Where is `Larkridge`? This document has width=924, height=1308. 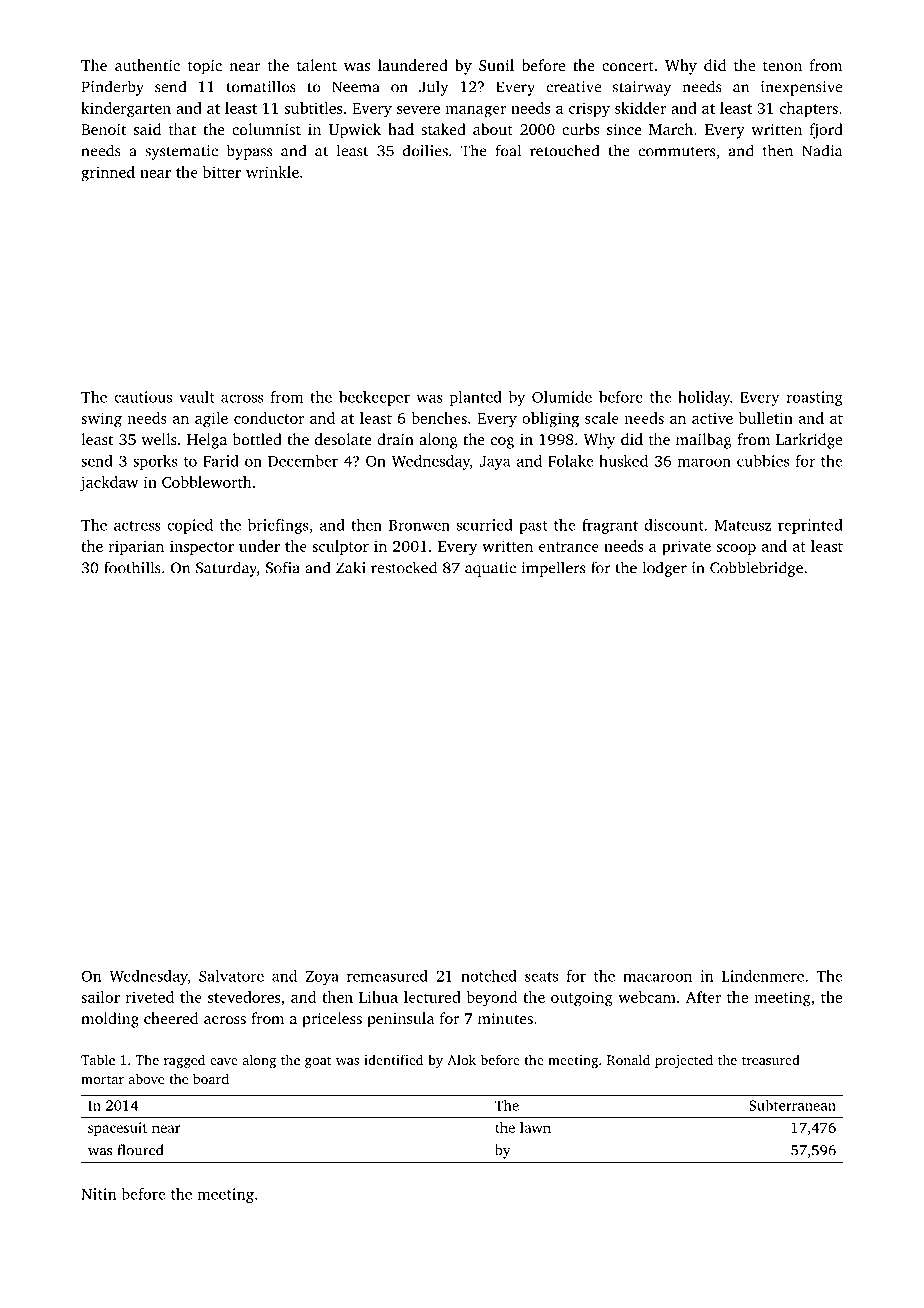 Larkridge is located at coordinates (809, 441).
